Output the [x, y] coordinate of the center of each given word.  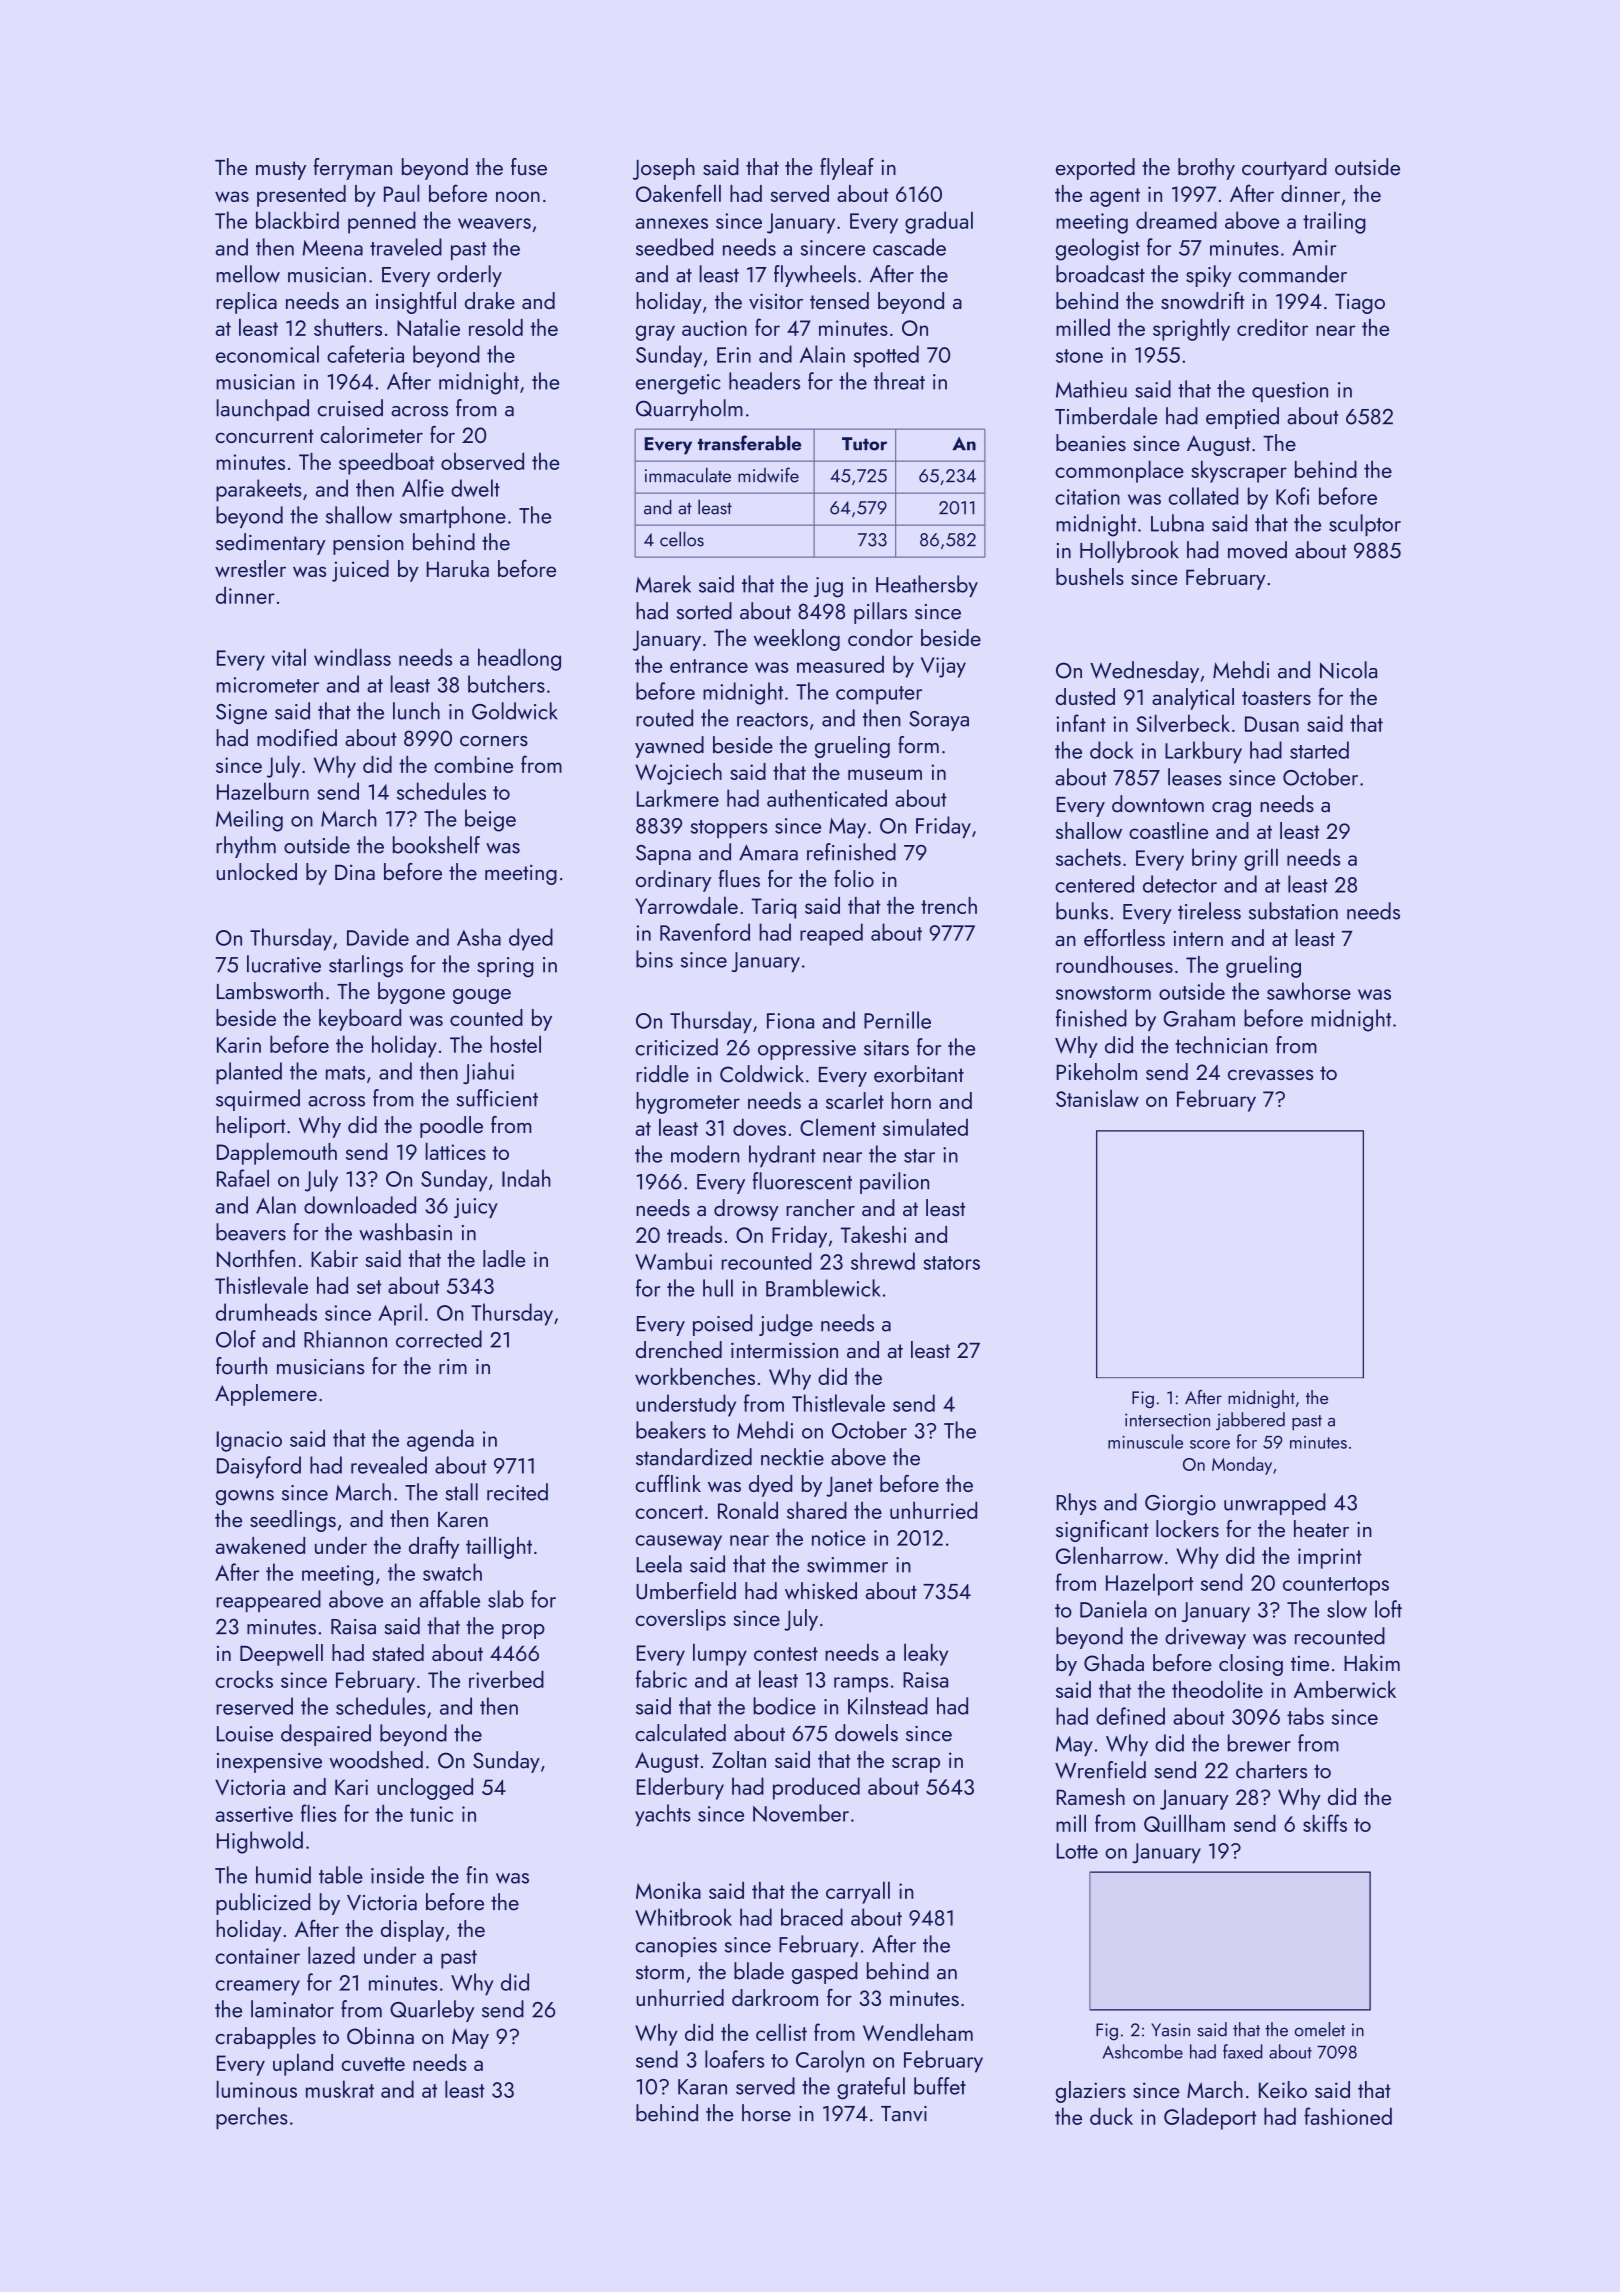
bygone [411, 993]
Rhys [1077, 1504]
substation [1293, 911]
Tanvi [904, 2114]
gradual [939, 222]
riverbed [506, 1679]
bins [654, 959]
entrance [709, 666]
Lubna [1177, 523]
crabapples [266, 2038]
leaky [926, 1654]
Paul [402, 193]
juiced [360, 571]
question [1290, 392]
